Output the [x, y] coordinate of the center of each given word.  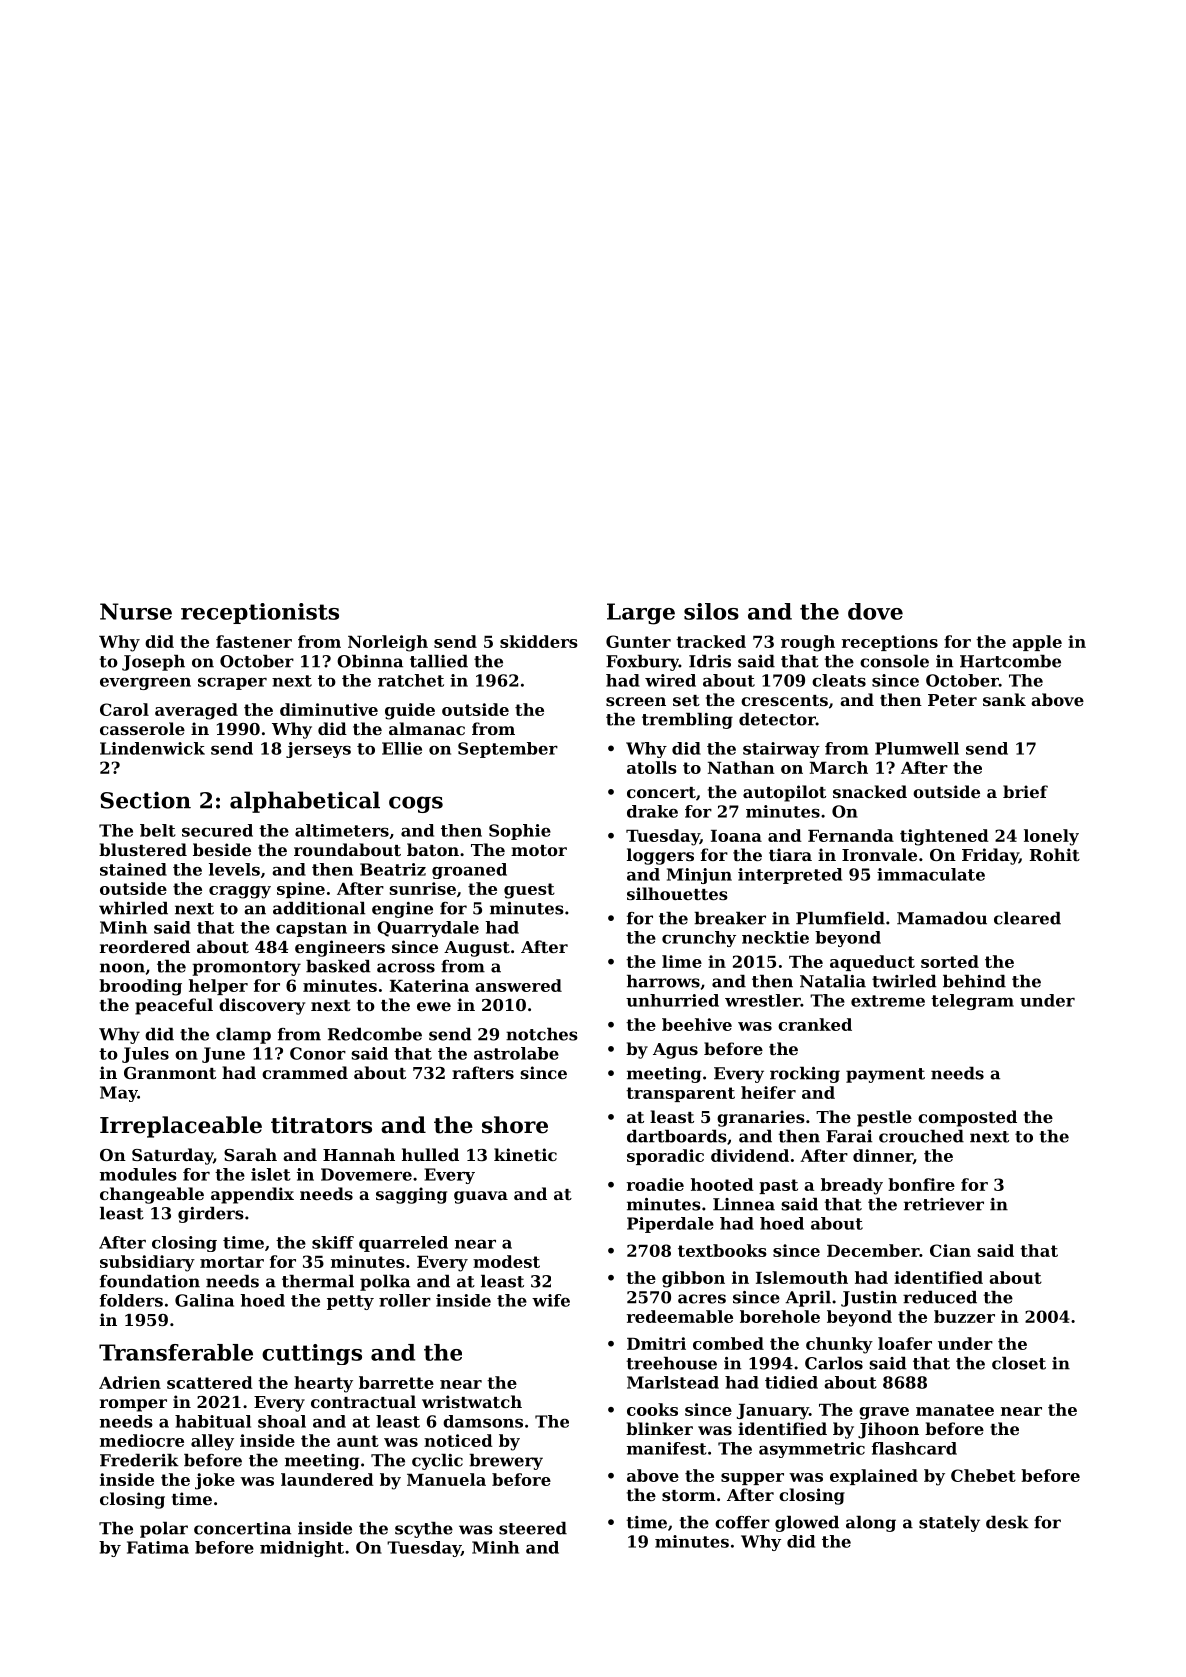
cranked [815, 1024]
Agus [675, 1051]
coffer [742, 1522]
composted [967, 1118]
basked [338, 966]
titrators [321, 1125]
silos [711, 611]
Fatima [158, 1547]
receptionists [260, 613]
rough [808, 643]
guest [529, 891]
